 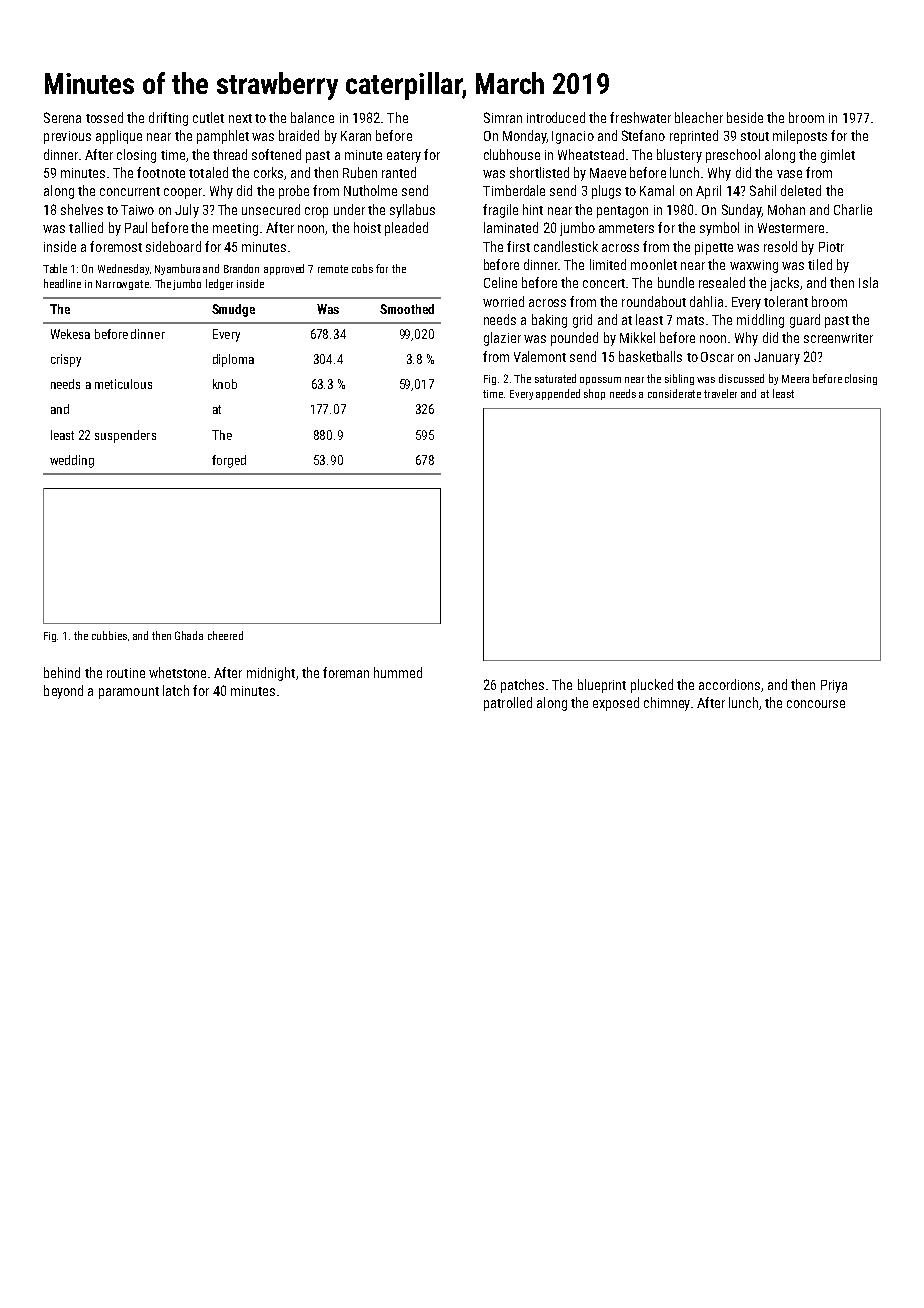 I want to click on introduced, so click(x=556, y=117).
